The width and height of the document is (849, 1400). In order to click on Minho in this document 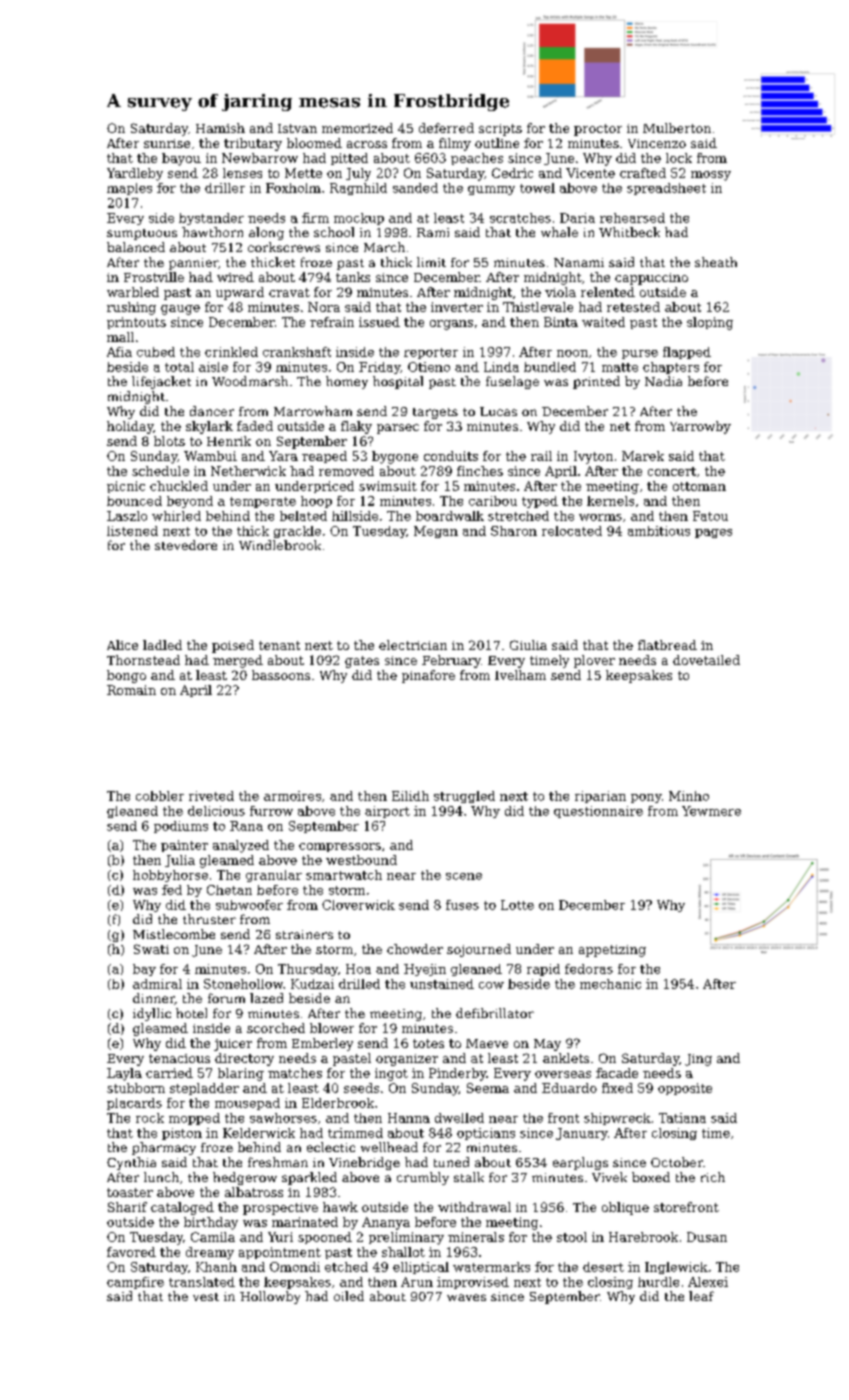, I will do `click(689, 796)`.
